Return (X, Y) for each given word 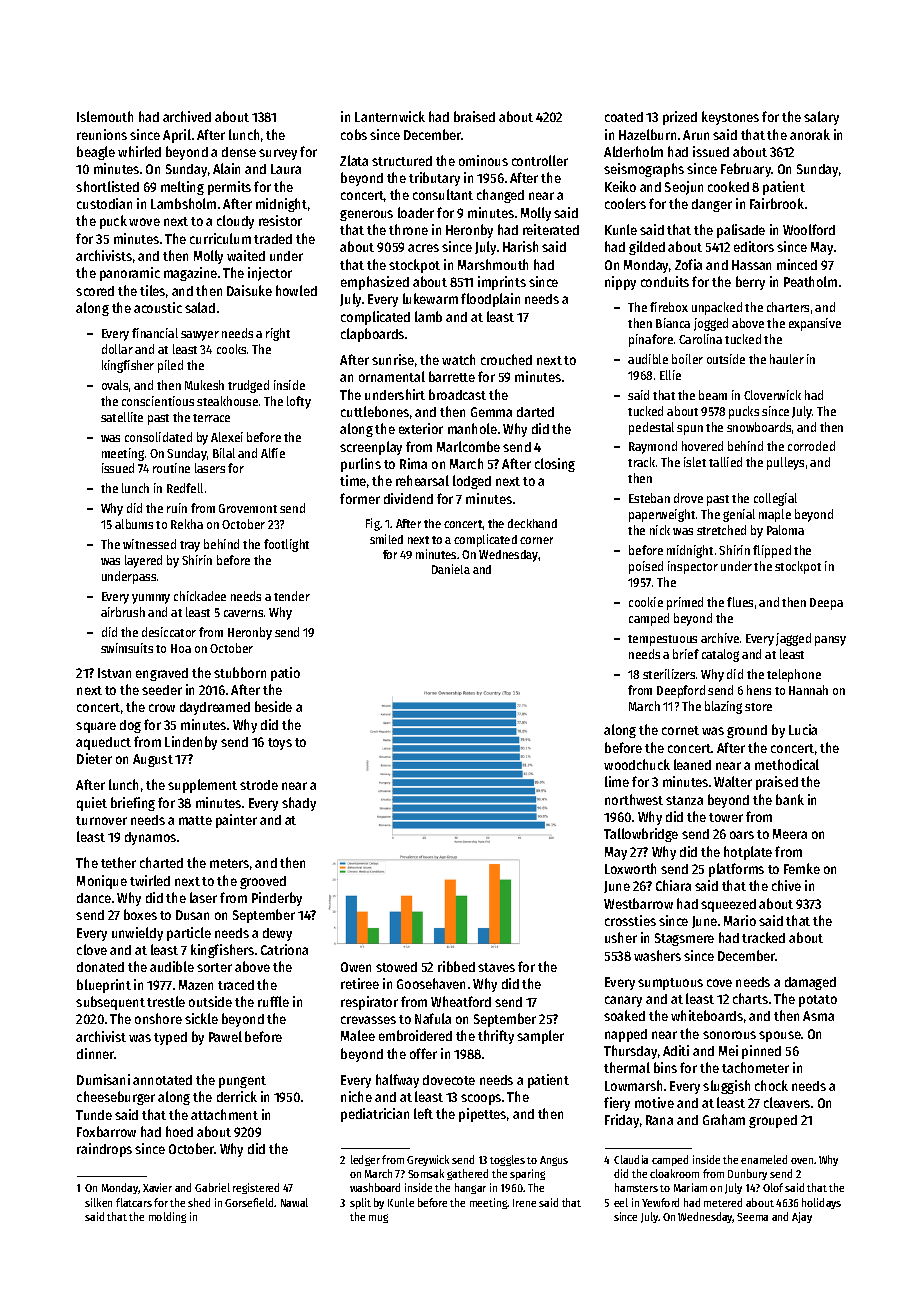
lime (617, 781)
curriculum (220, 238)
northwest (634, 799)
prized (680, 118)
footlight (286, 545)
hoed (179, 1131)
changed (500, 196)
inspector (693, 567)
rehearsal (422, 480)
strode (259, 785)
